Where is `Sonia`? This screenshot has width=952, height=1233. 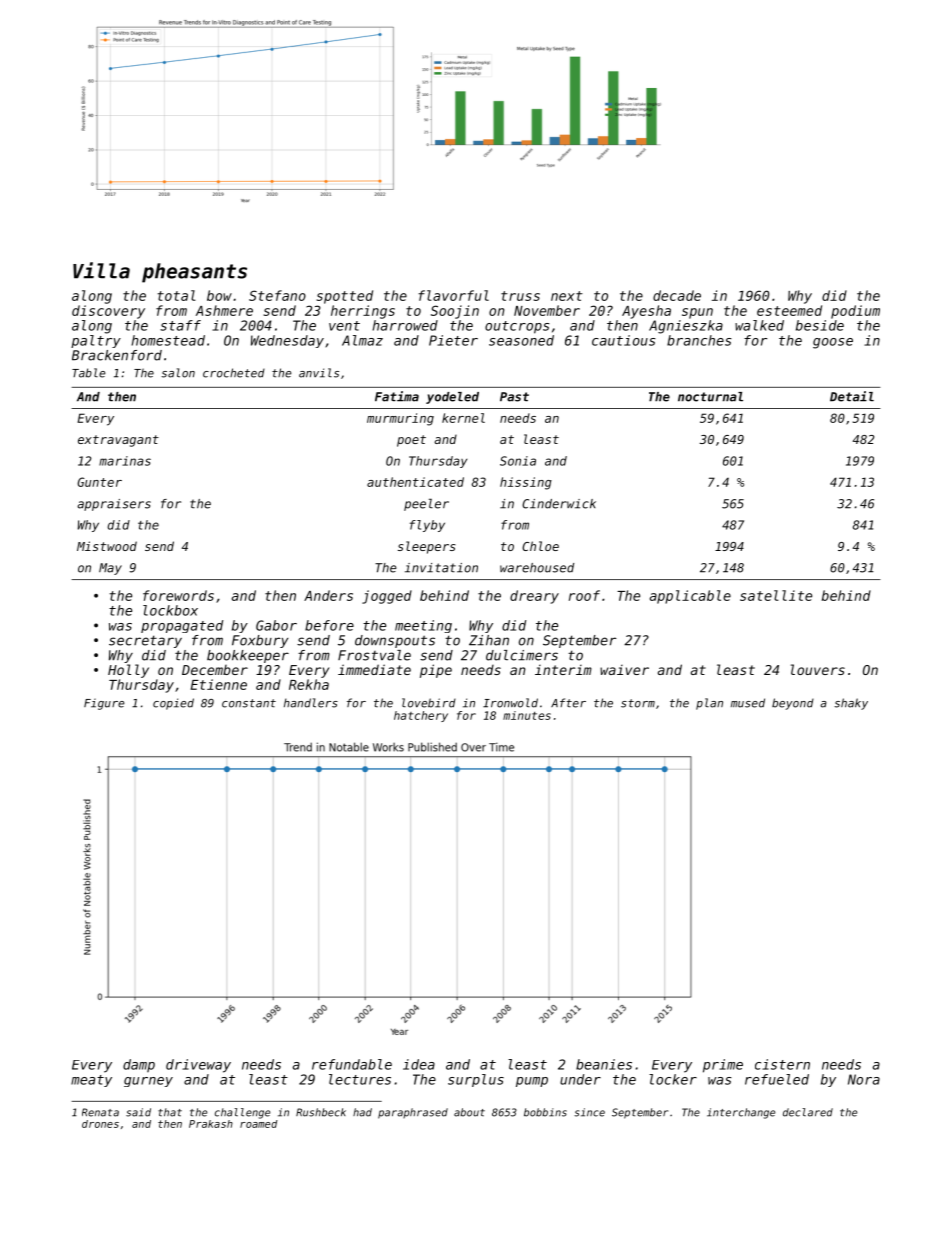 Sonia is located at coordinates (518, 461).
